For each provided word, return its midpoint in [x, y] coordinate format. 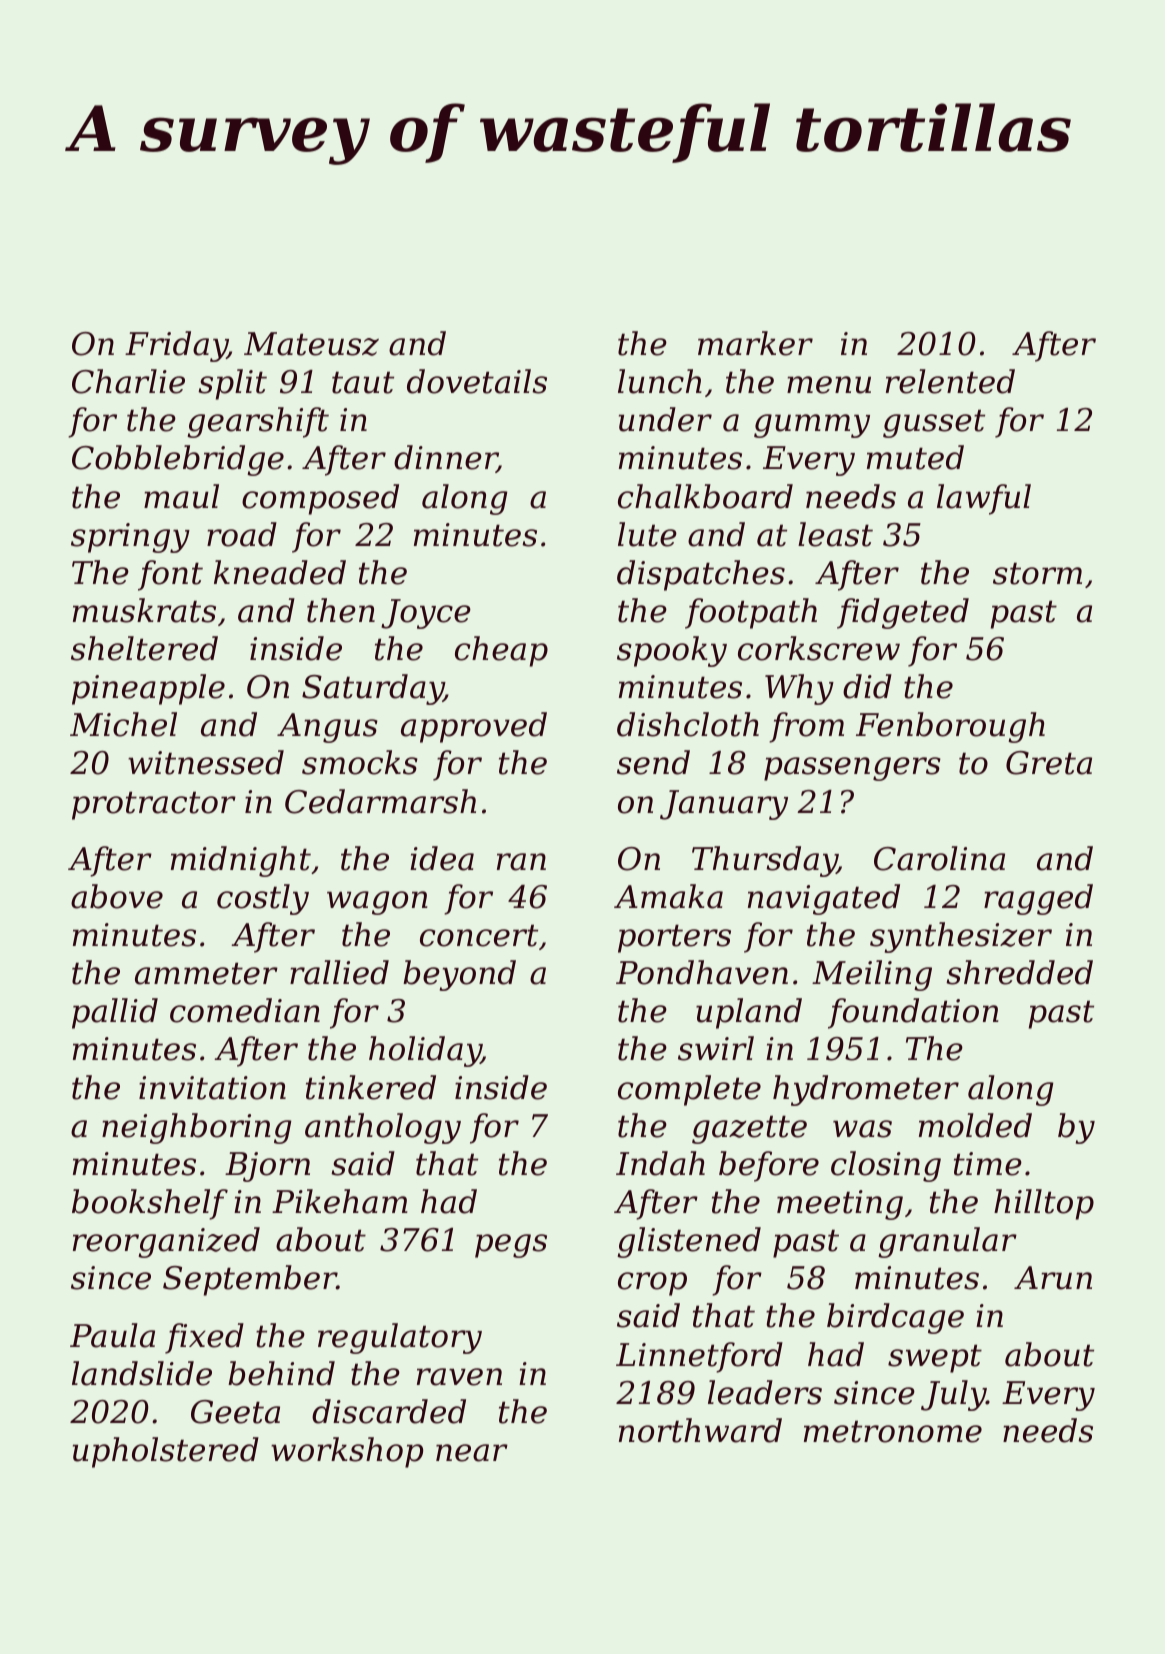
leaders [765, 1392]
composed [320, 499]
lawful [984, 499]
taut [363, 382]
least [835, 534]
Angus [327, 728]
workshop [347, 1452]
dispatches [701, 575]
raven [459, 1377]
